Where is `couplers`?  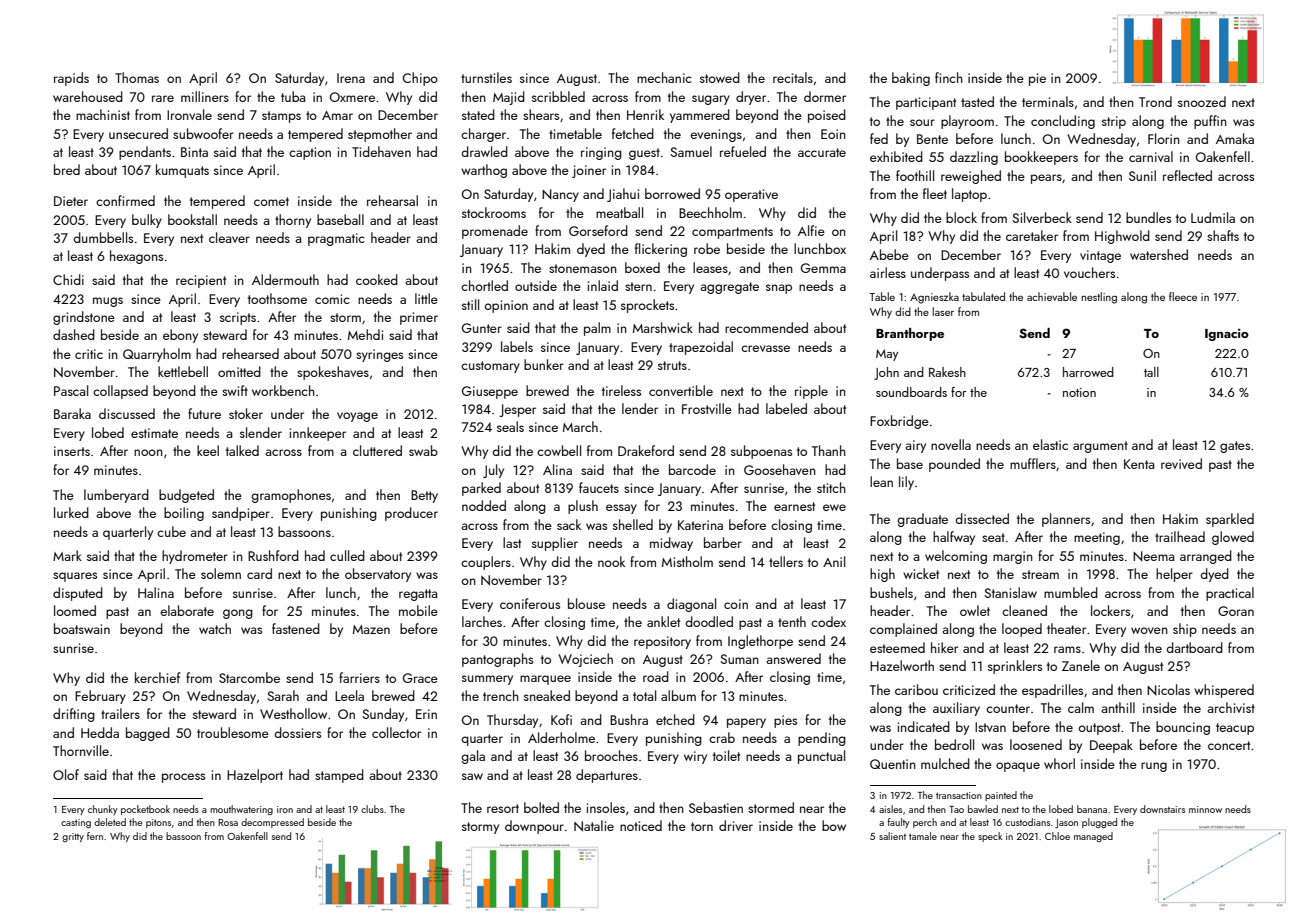 couplers is located at coordinates (486, 563).
